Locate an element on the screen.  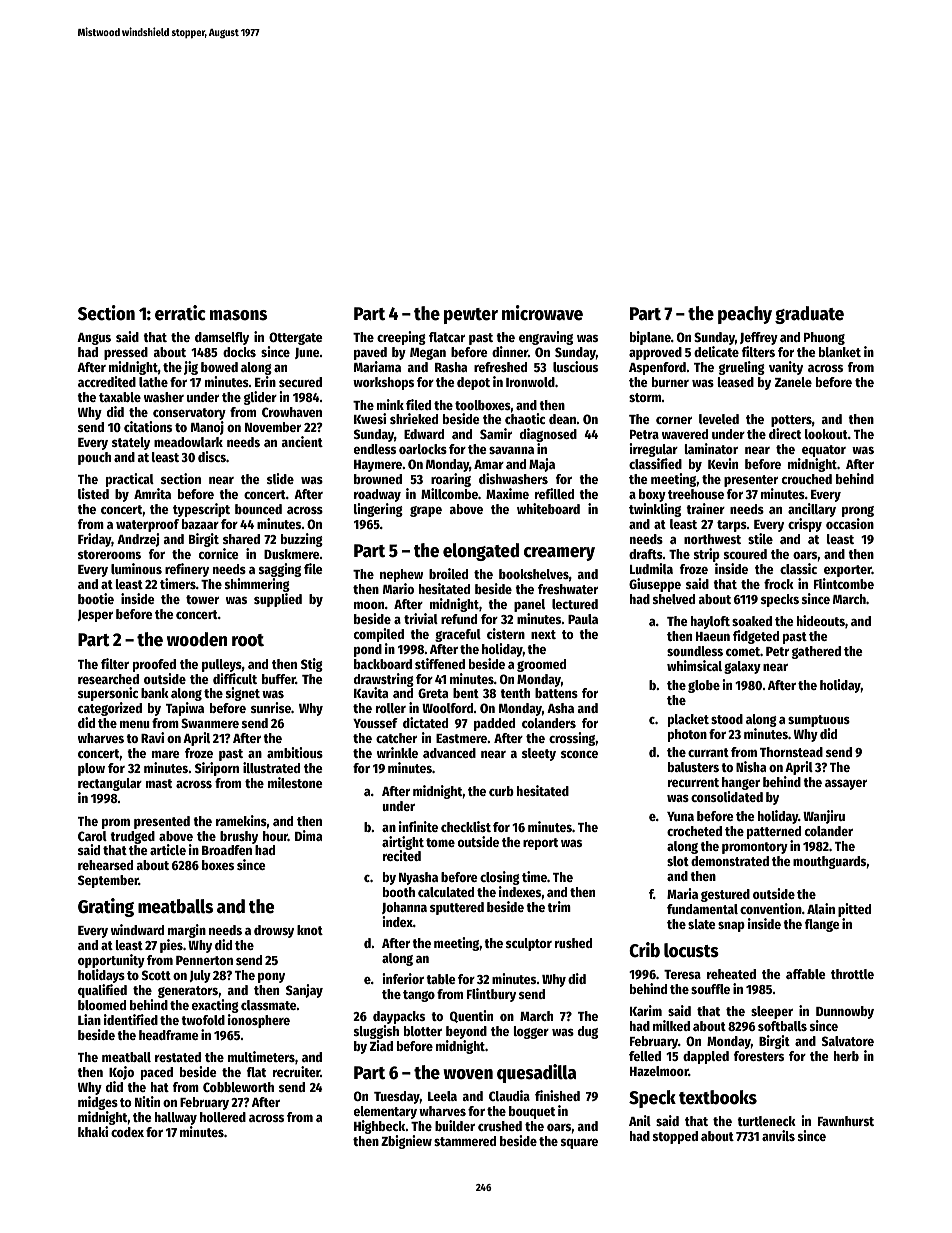
sunrise is located at coordinates (271, 707).
